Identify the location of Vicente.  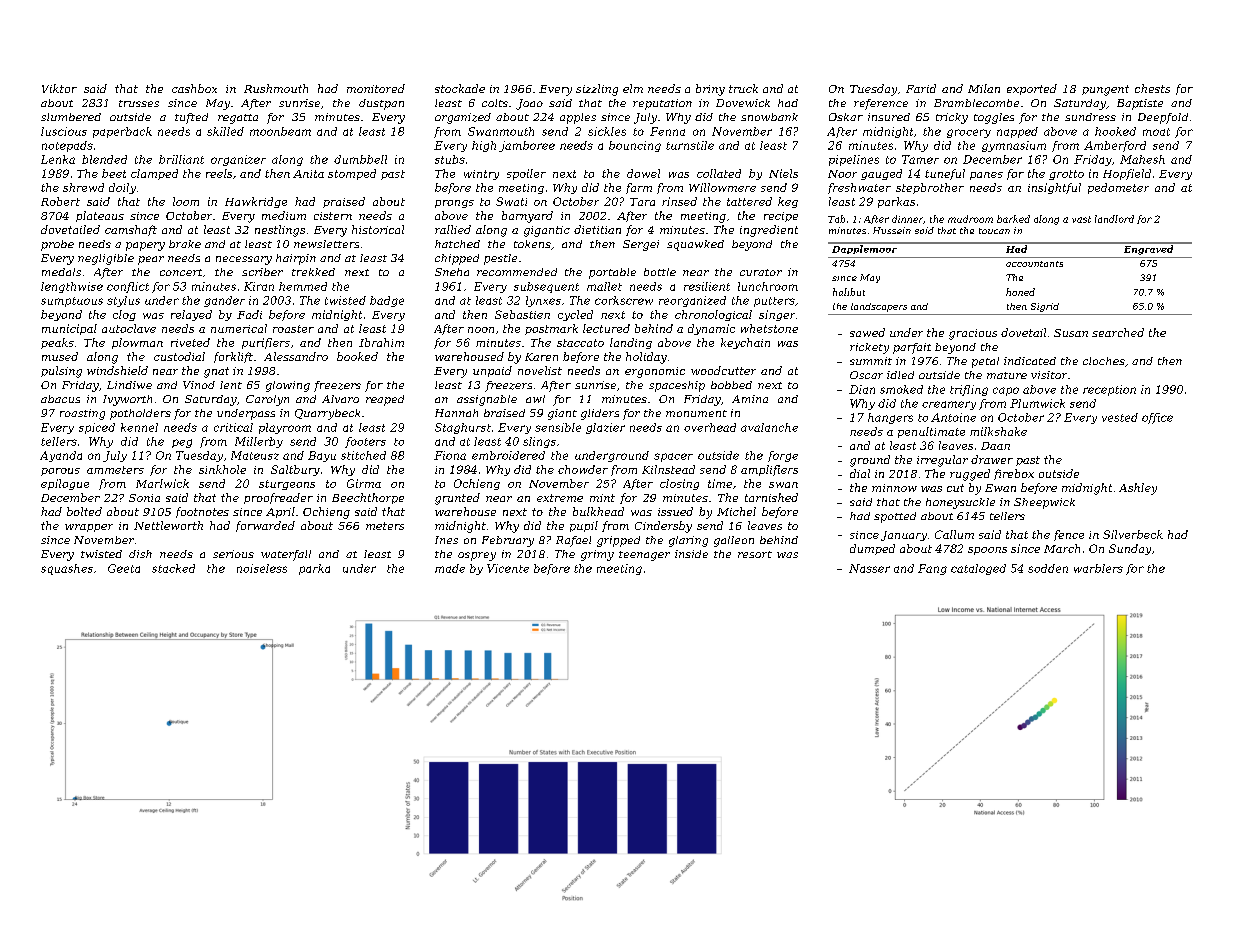
(508, 568).
